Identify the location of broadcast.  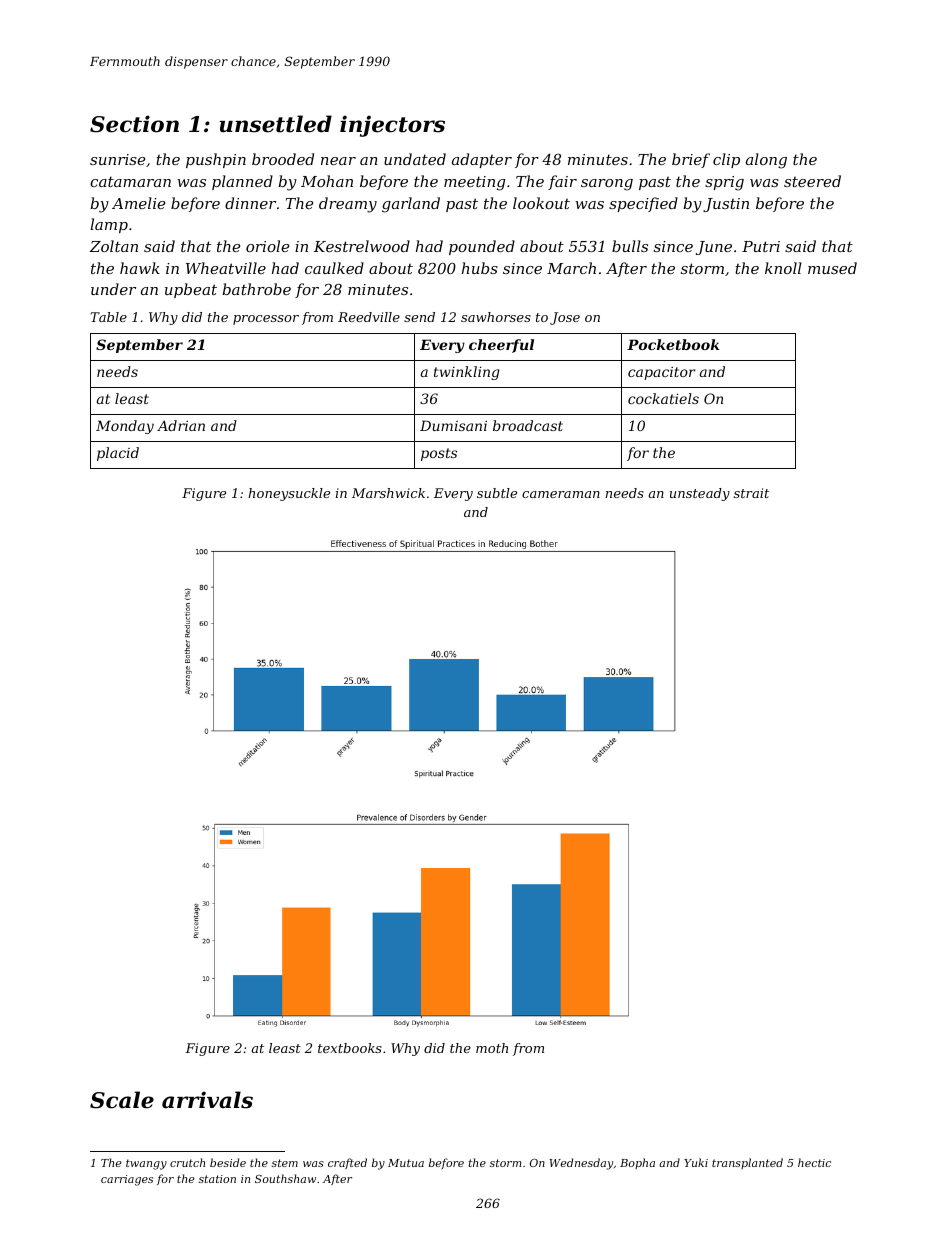
(528, 425).
